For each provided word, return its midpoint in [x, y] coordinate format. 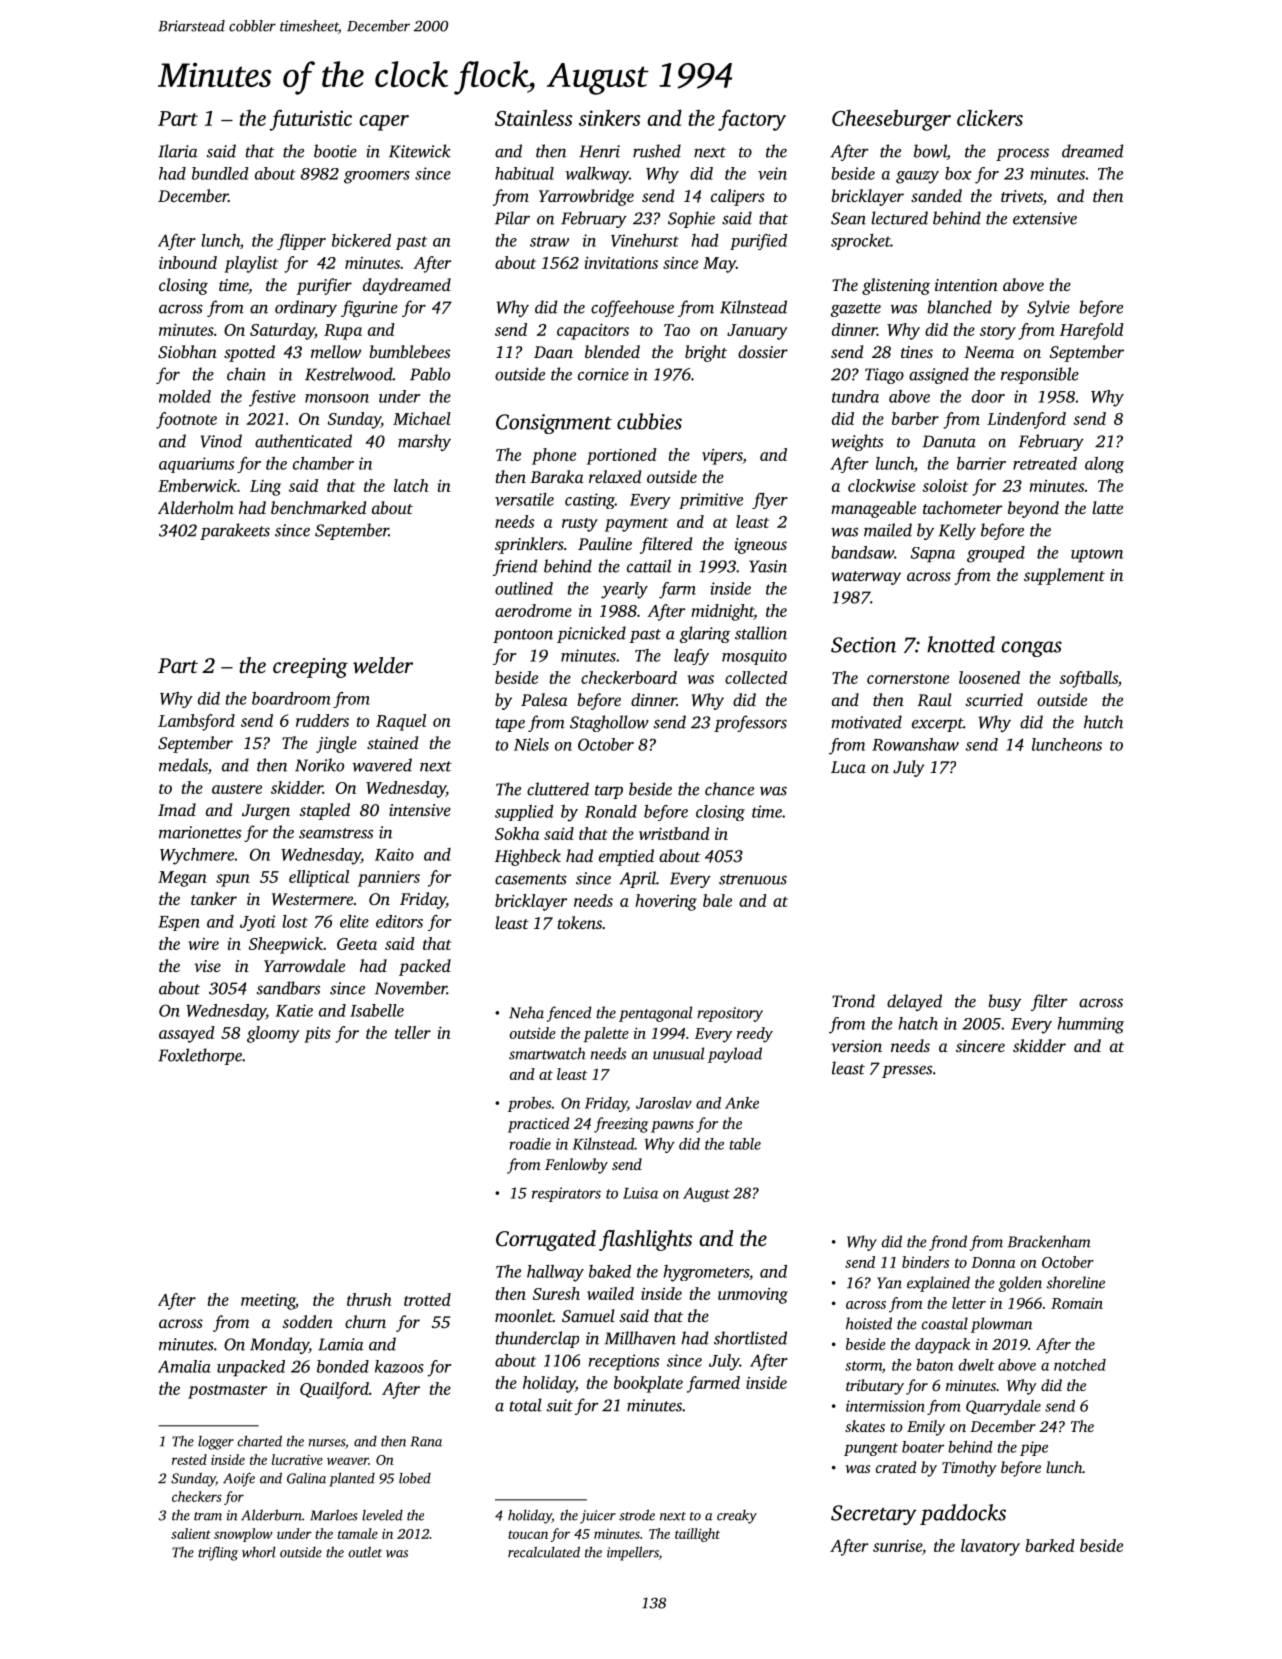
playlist [251, 264]
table [745, 1144]
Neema [989, 352]
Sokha [517, 833]
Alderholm [196, 507]
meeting [268, 1302]
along [1104, 465]
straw [549, 241]
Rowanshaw [915, 744]
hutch [1103, 722]
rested [189, 1459]
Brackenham [1049, 1241]
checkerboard [629, 677]
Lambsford [196, 722]
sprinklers [529, 545]
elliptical [319, 878]
